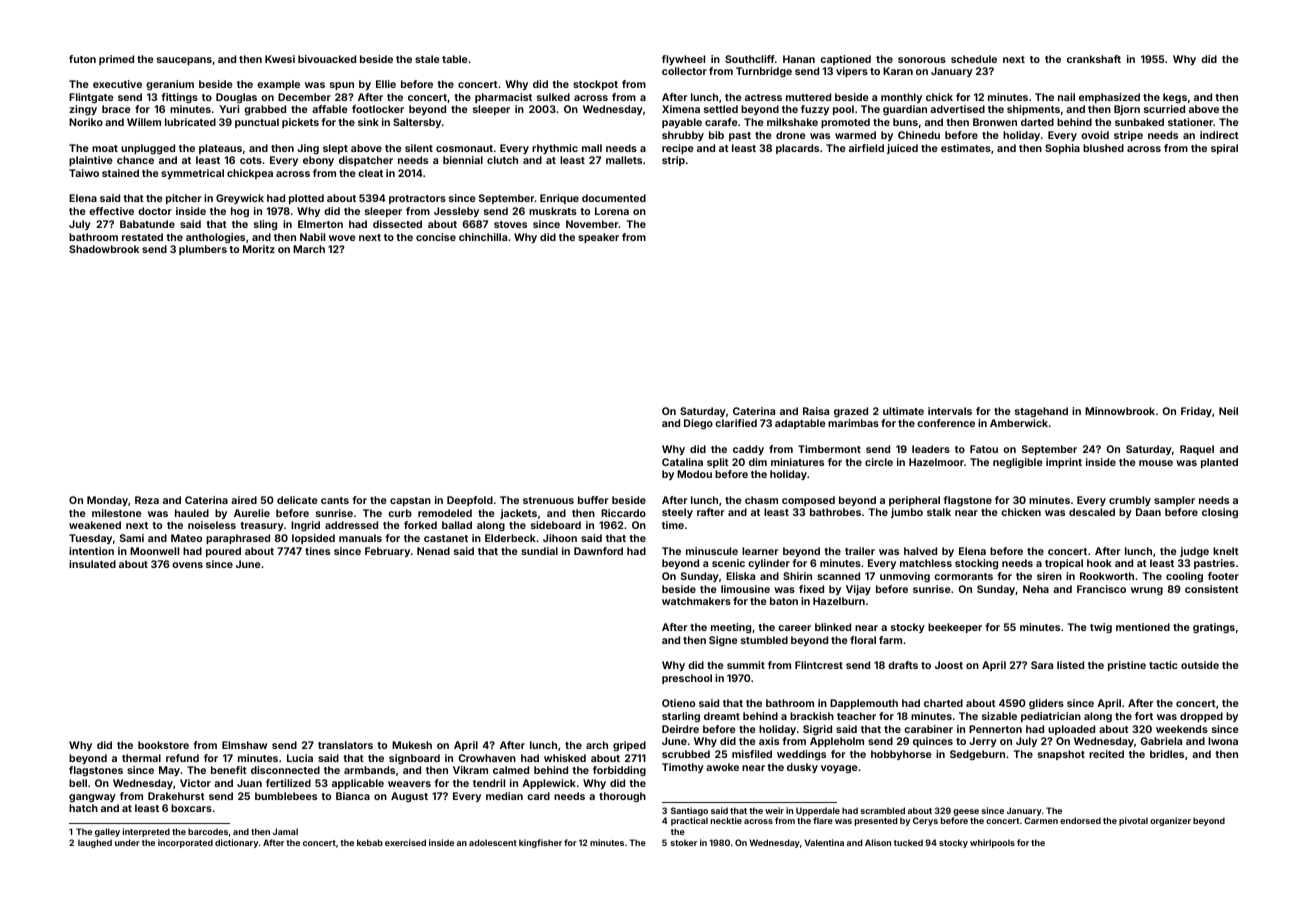 The height and width of the document is (924, 1308). I want to click on buffer, so click(593, 500).
